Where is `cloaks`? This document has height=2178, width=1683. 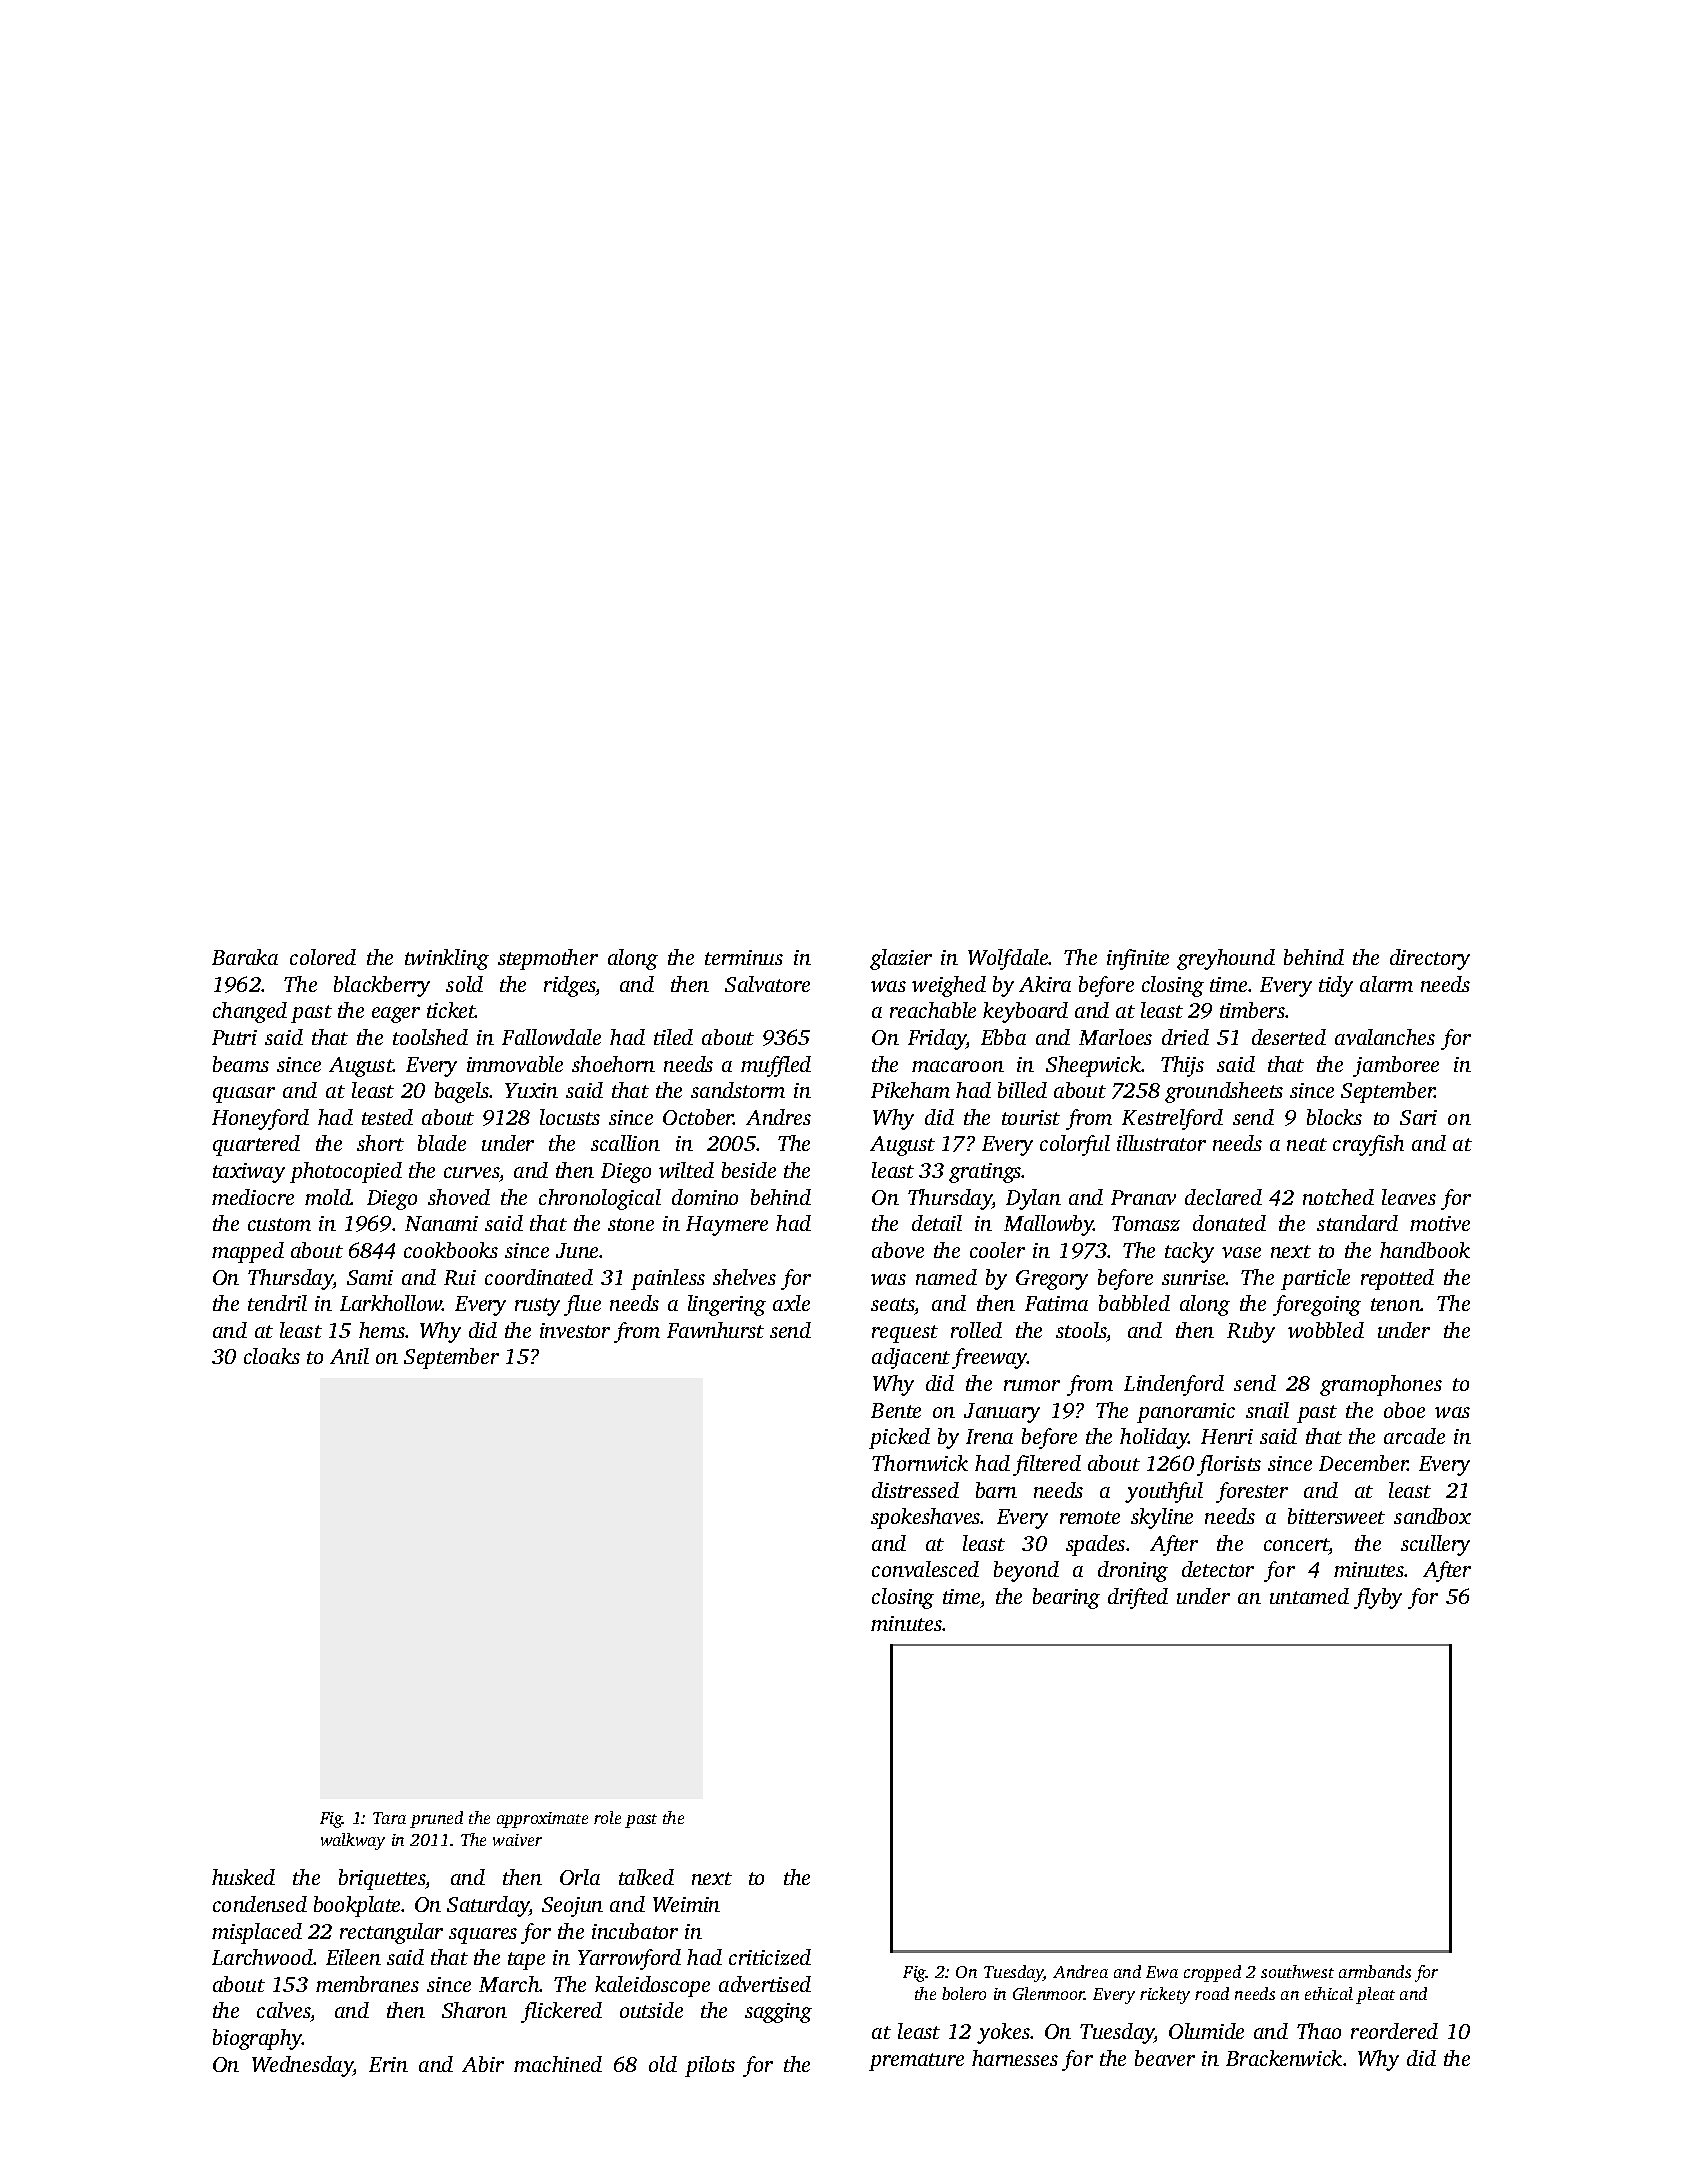
cloaks is located at coordinates (272, 1356).
